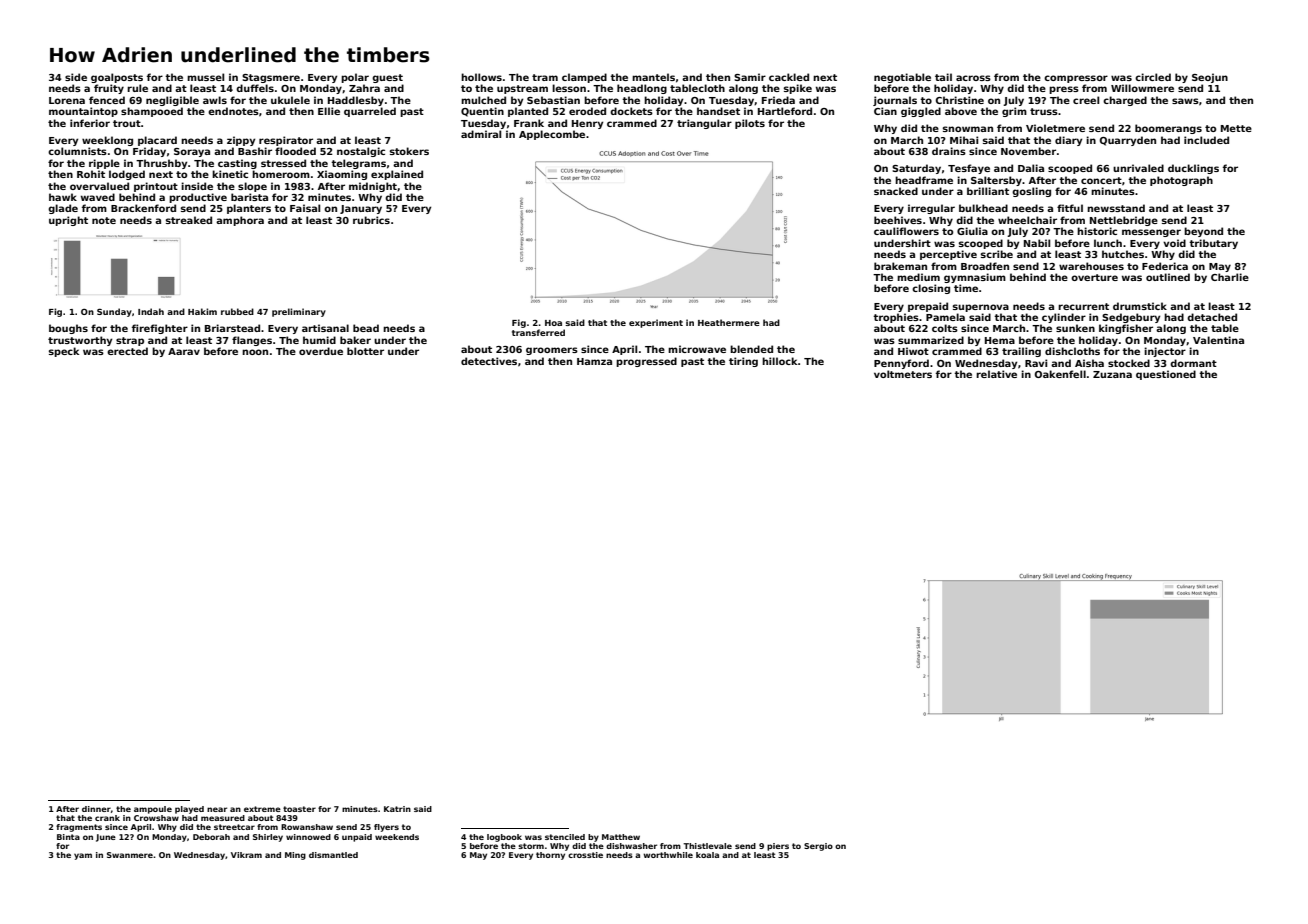 This document has width=1308, height=924. What do you see at coordinates (83, 856) in the document?
I see `yam` at bounding box center [83, 856].
